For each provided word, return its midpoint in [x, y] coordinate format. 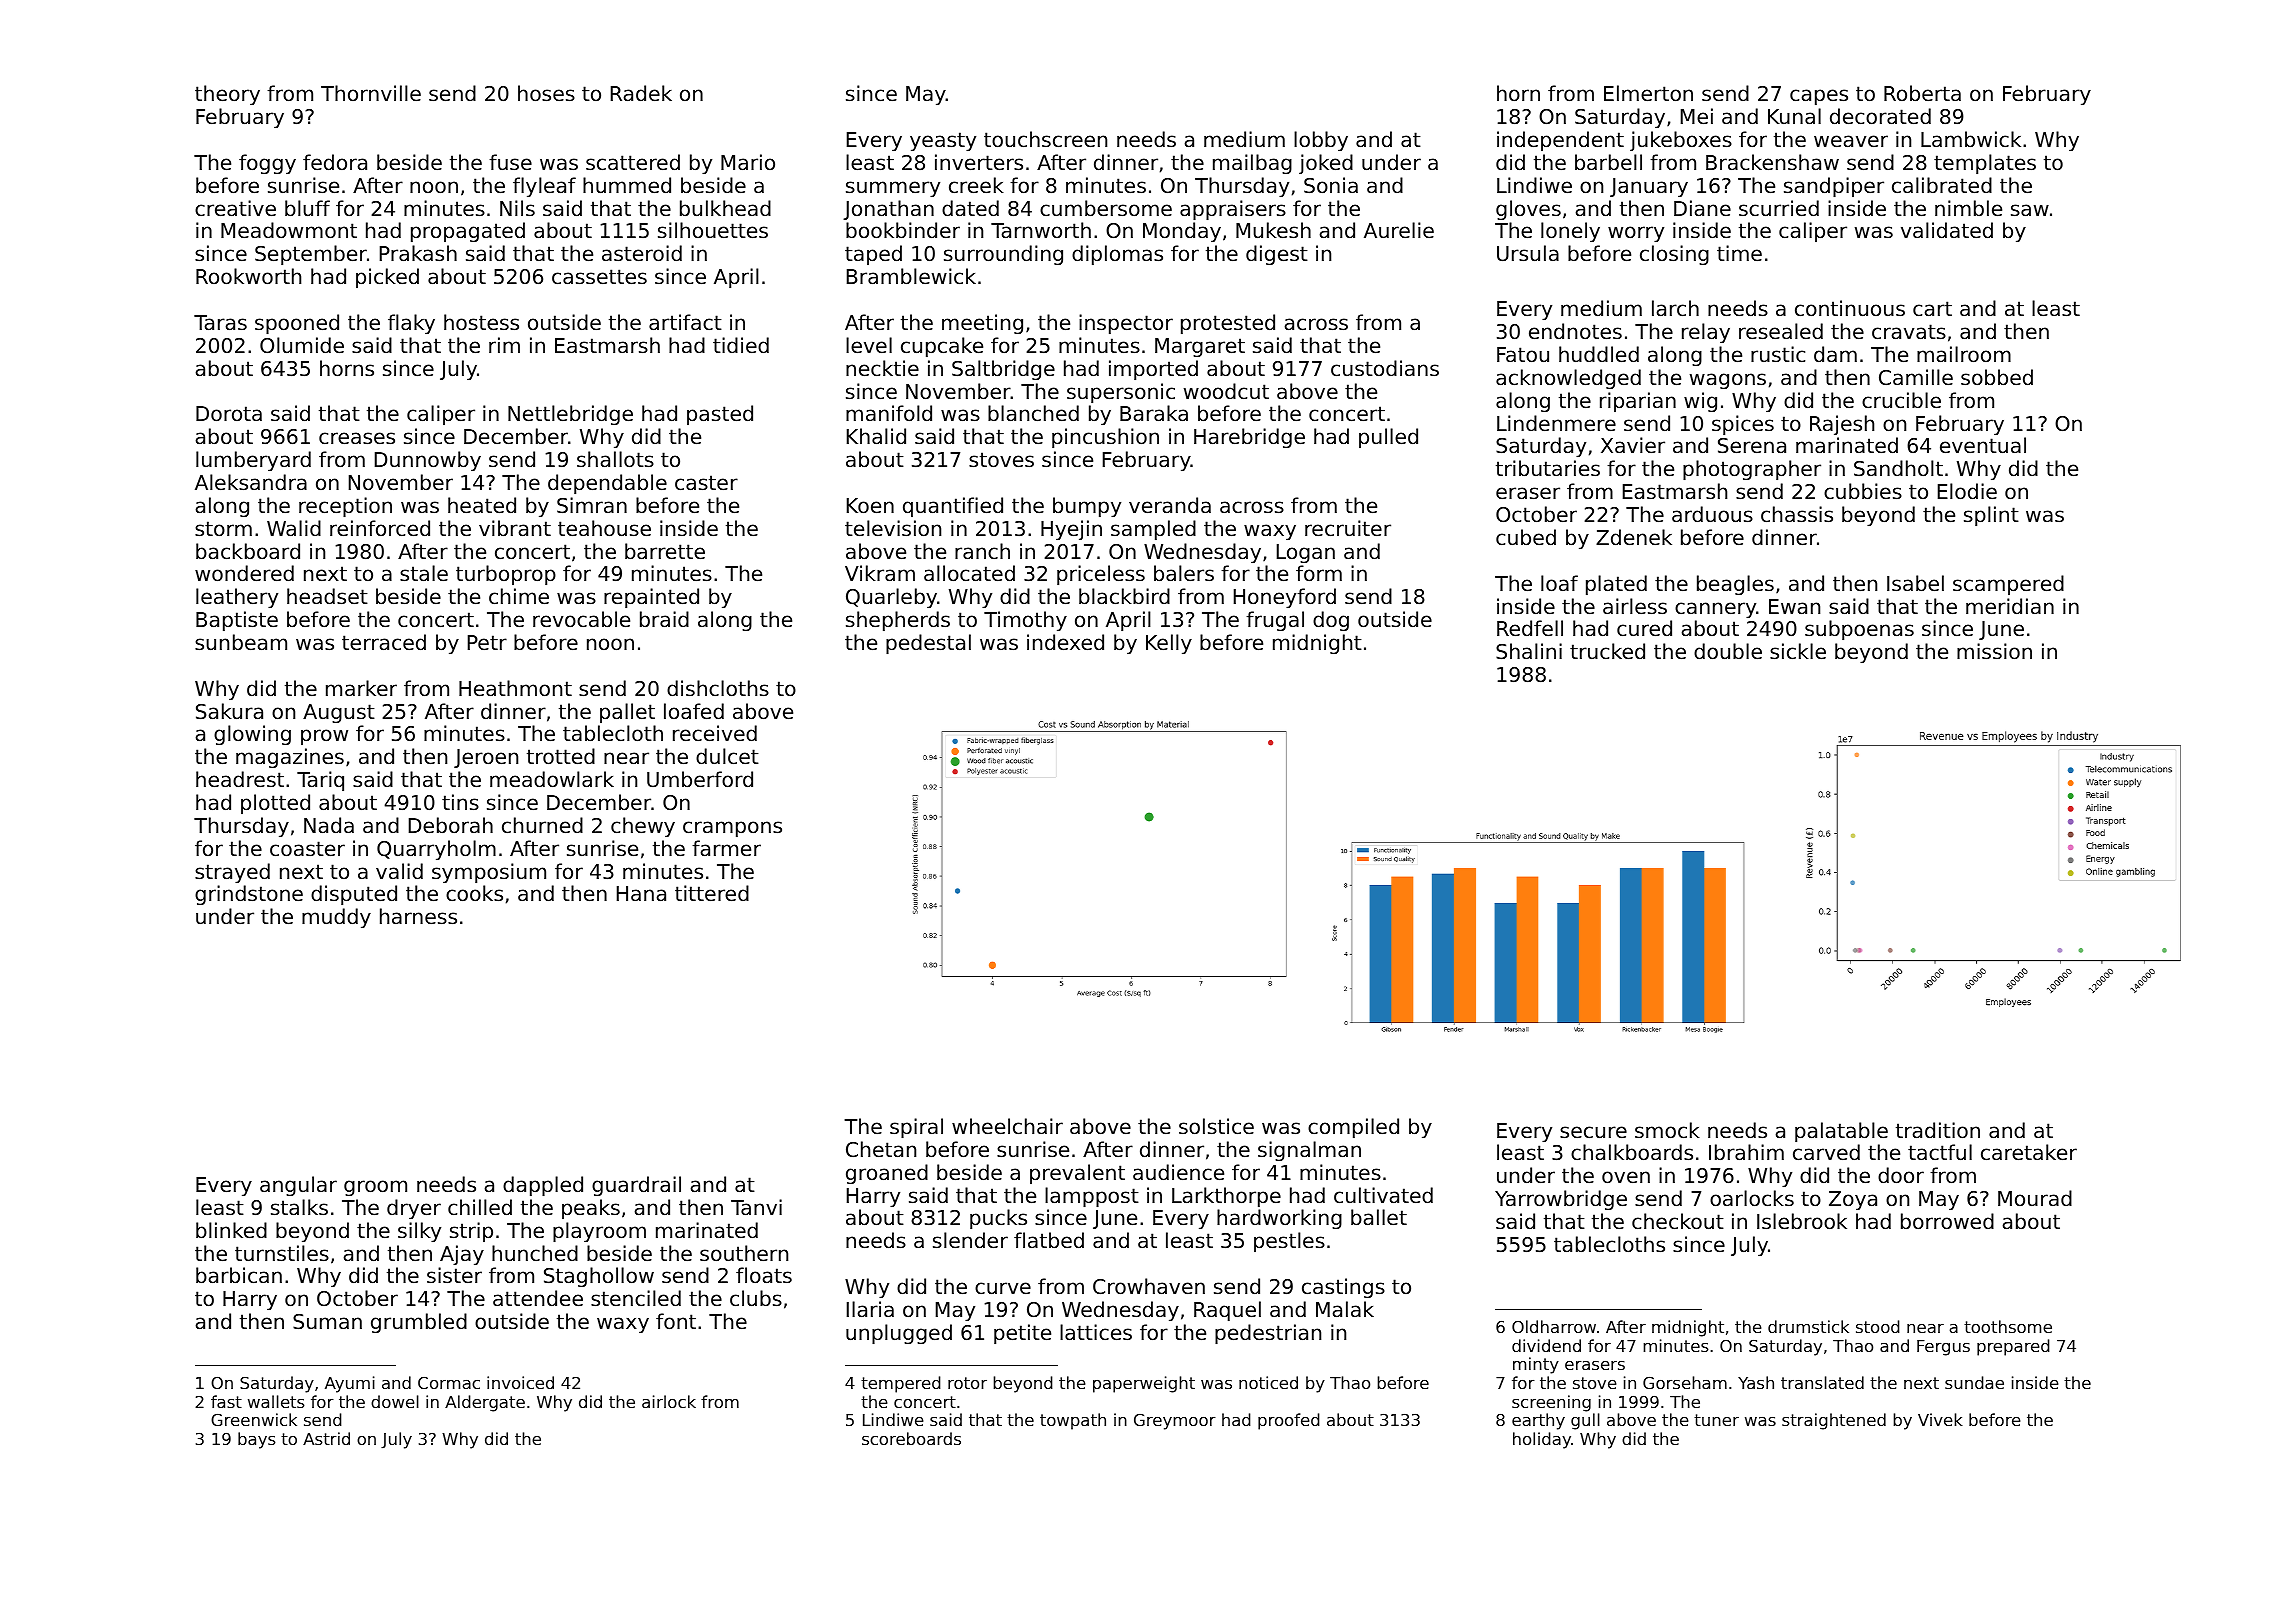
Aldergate [485, 1403]
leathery [237, 598]
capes [1819, 97]
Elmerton [1648, 93]
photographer [1752, 470]
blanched [1033, 413]
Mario [748, 162]
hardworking [1279, 1219]
